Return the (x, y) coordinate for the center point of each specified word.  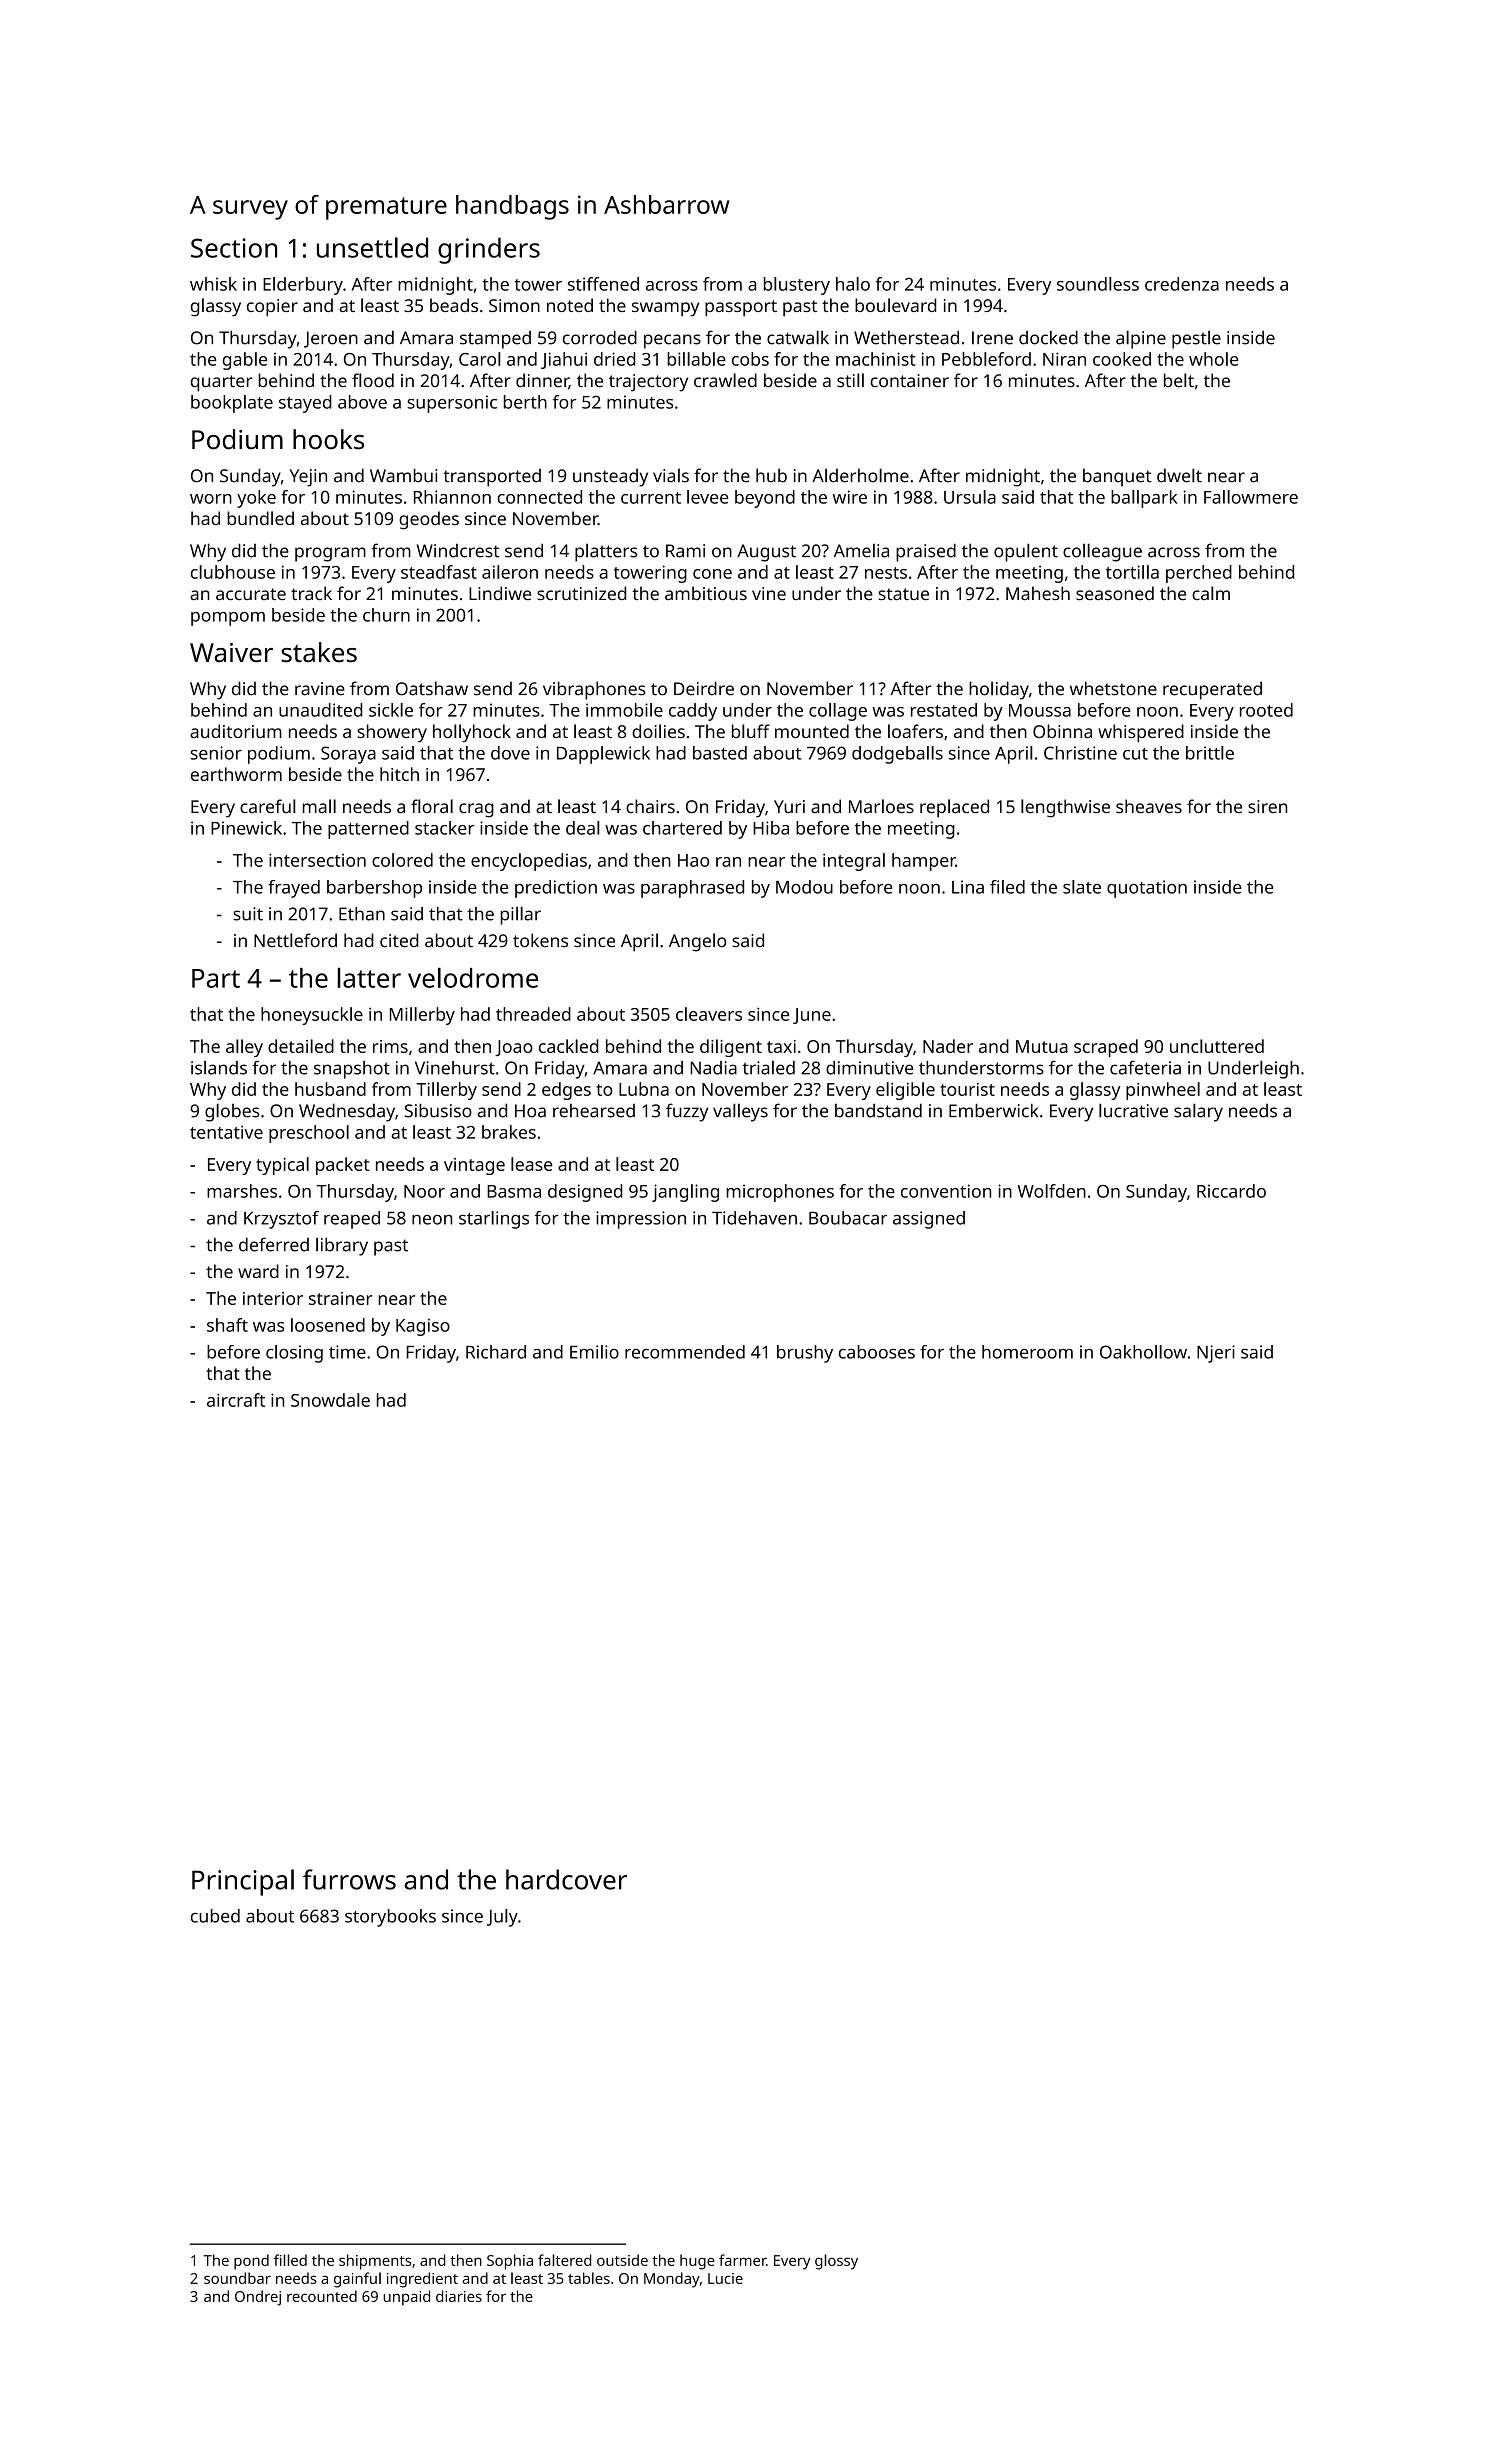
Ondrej (258, 2298)
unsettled (372, 247)
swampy (665, 309)
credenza (1182, 284)
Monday (672, 2280)
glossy (836, 2262)
